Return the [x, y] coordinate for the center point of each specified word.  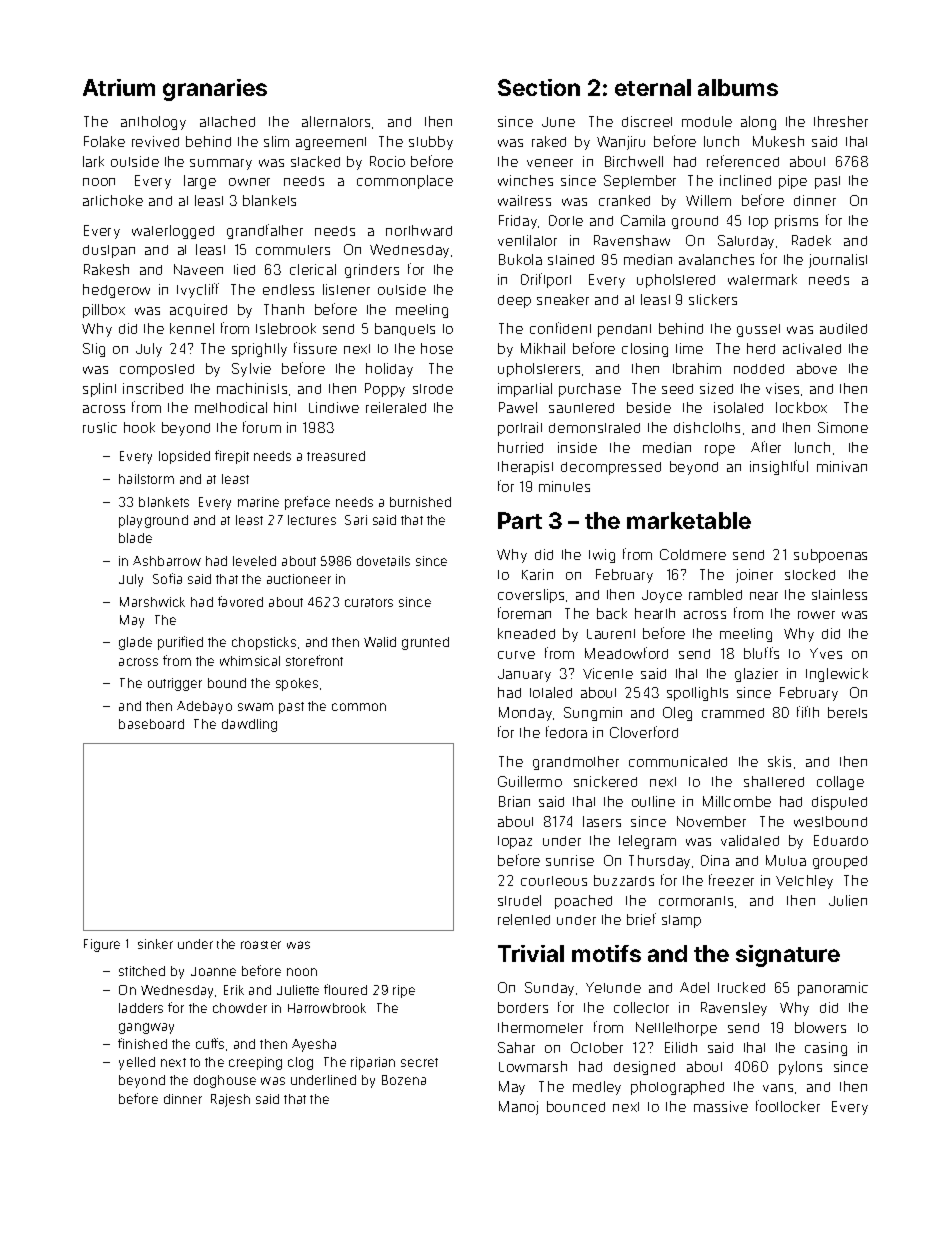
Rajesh [230, 1100]
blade [135, 538]
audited [843, 328]
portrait [520, 429]
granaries [215, 90]
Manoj [518, 1108]
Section [539, 87]
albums [738, 87]
